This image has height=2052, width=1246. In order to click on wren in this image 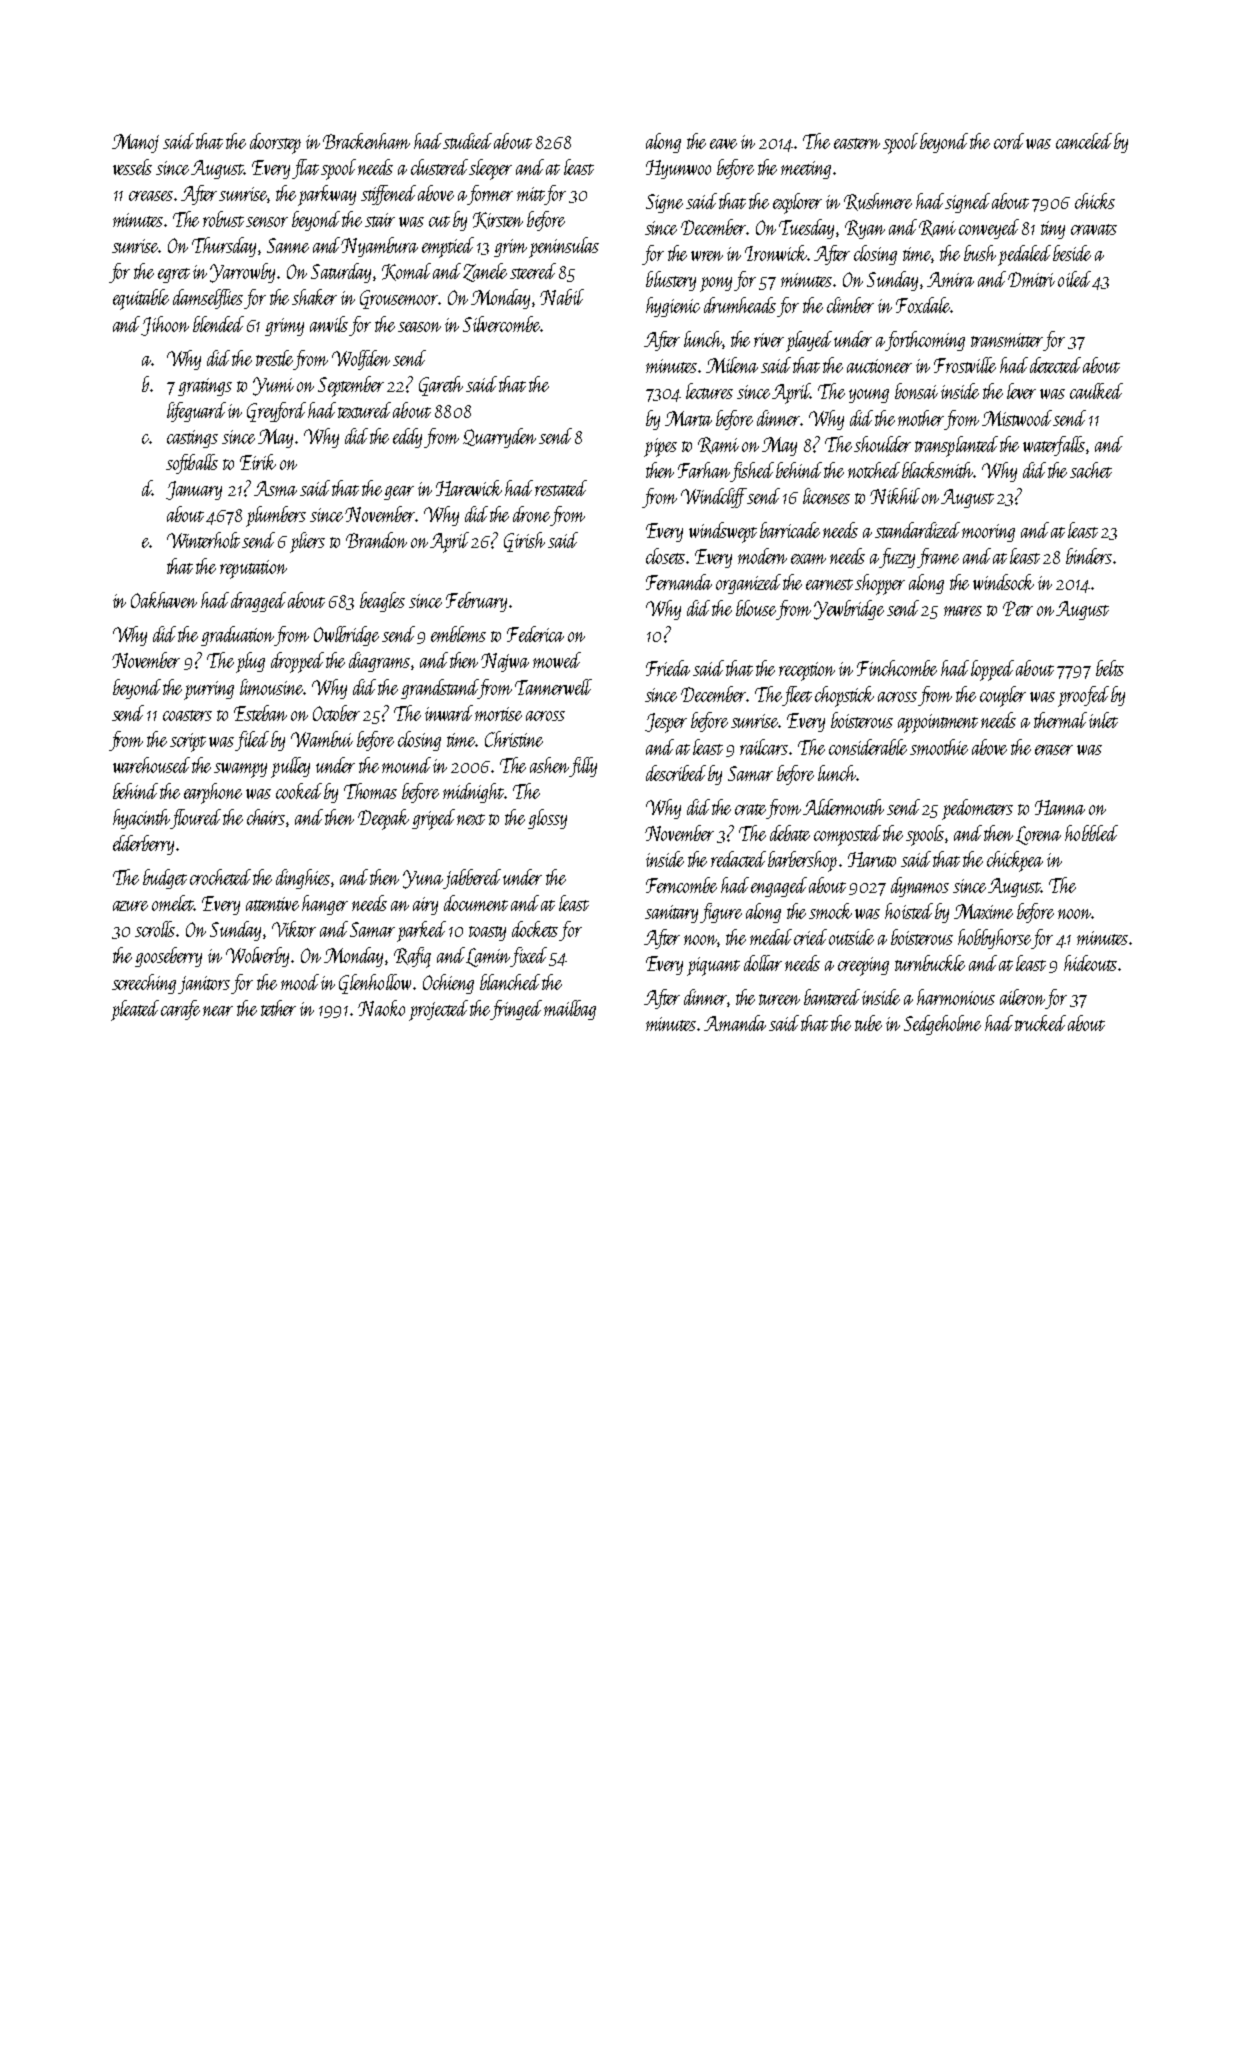, I will do `click(707, 256)`.
